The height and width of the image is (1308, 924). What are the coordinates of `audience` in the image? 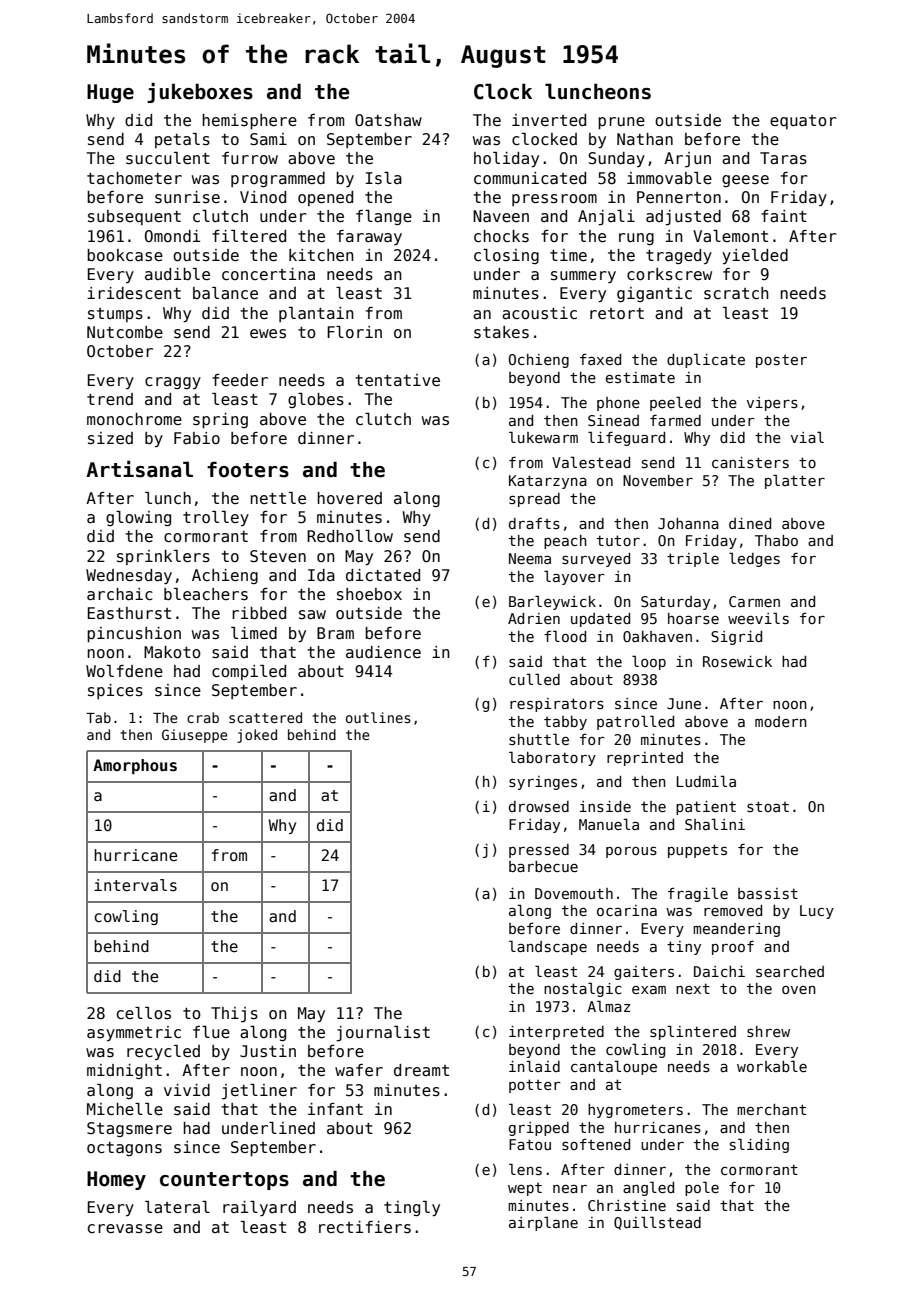 It's located at (383, 652).
